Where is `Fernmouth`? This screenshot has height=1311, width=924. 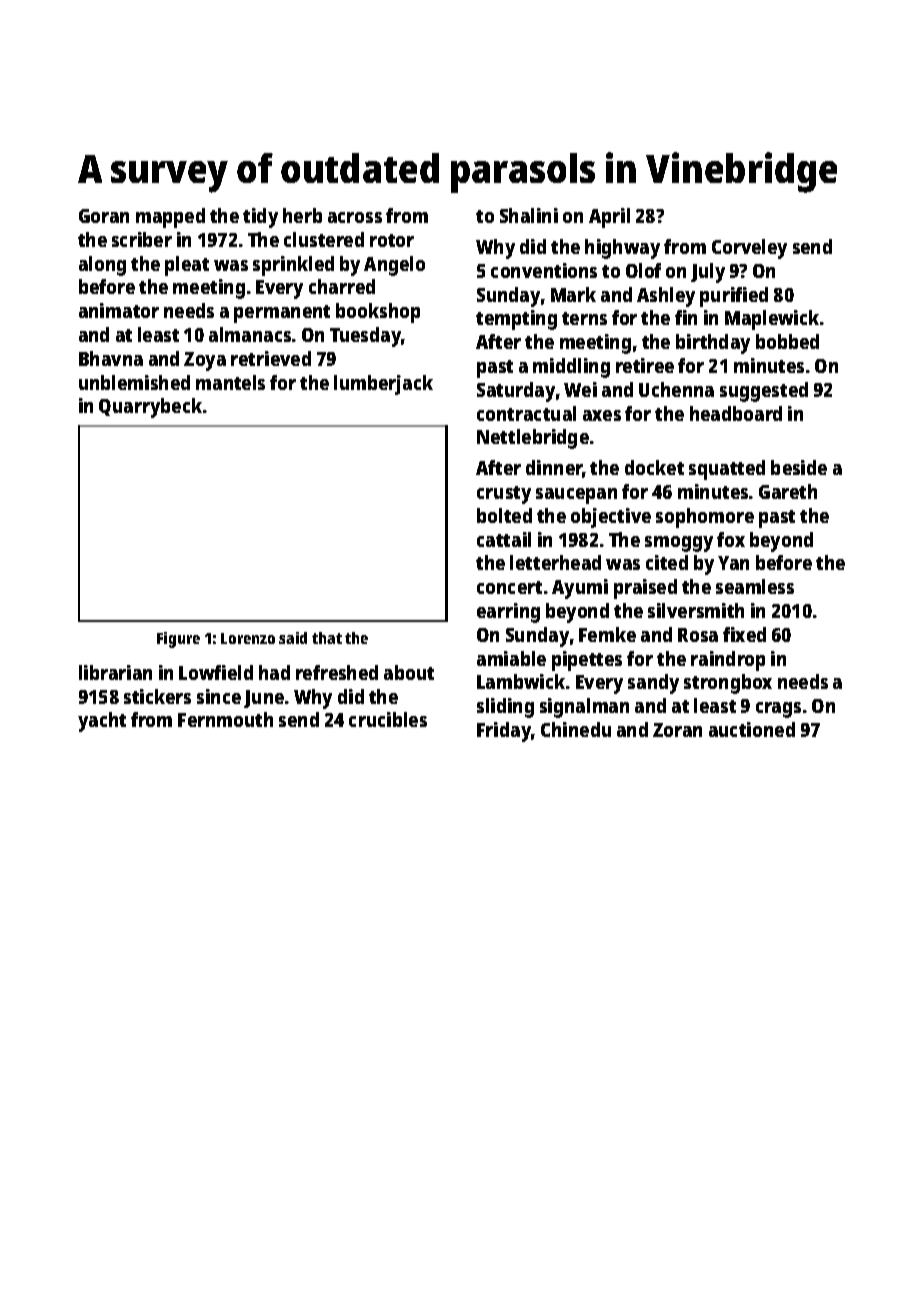 Fernmouth is located at coordinates (225, 719).
